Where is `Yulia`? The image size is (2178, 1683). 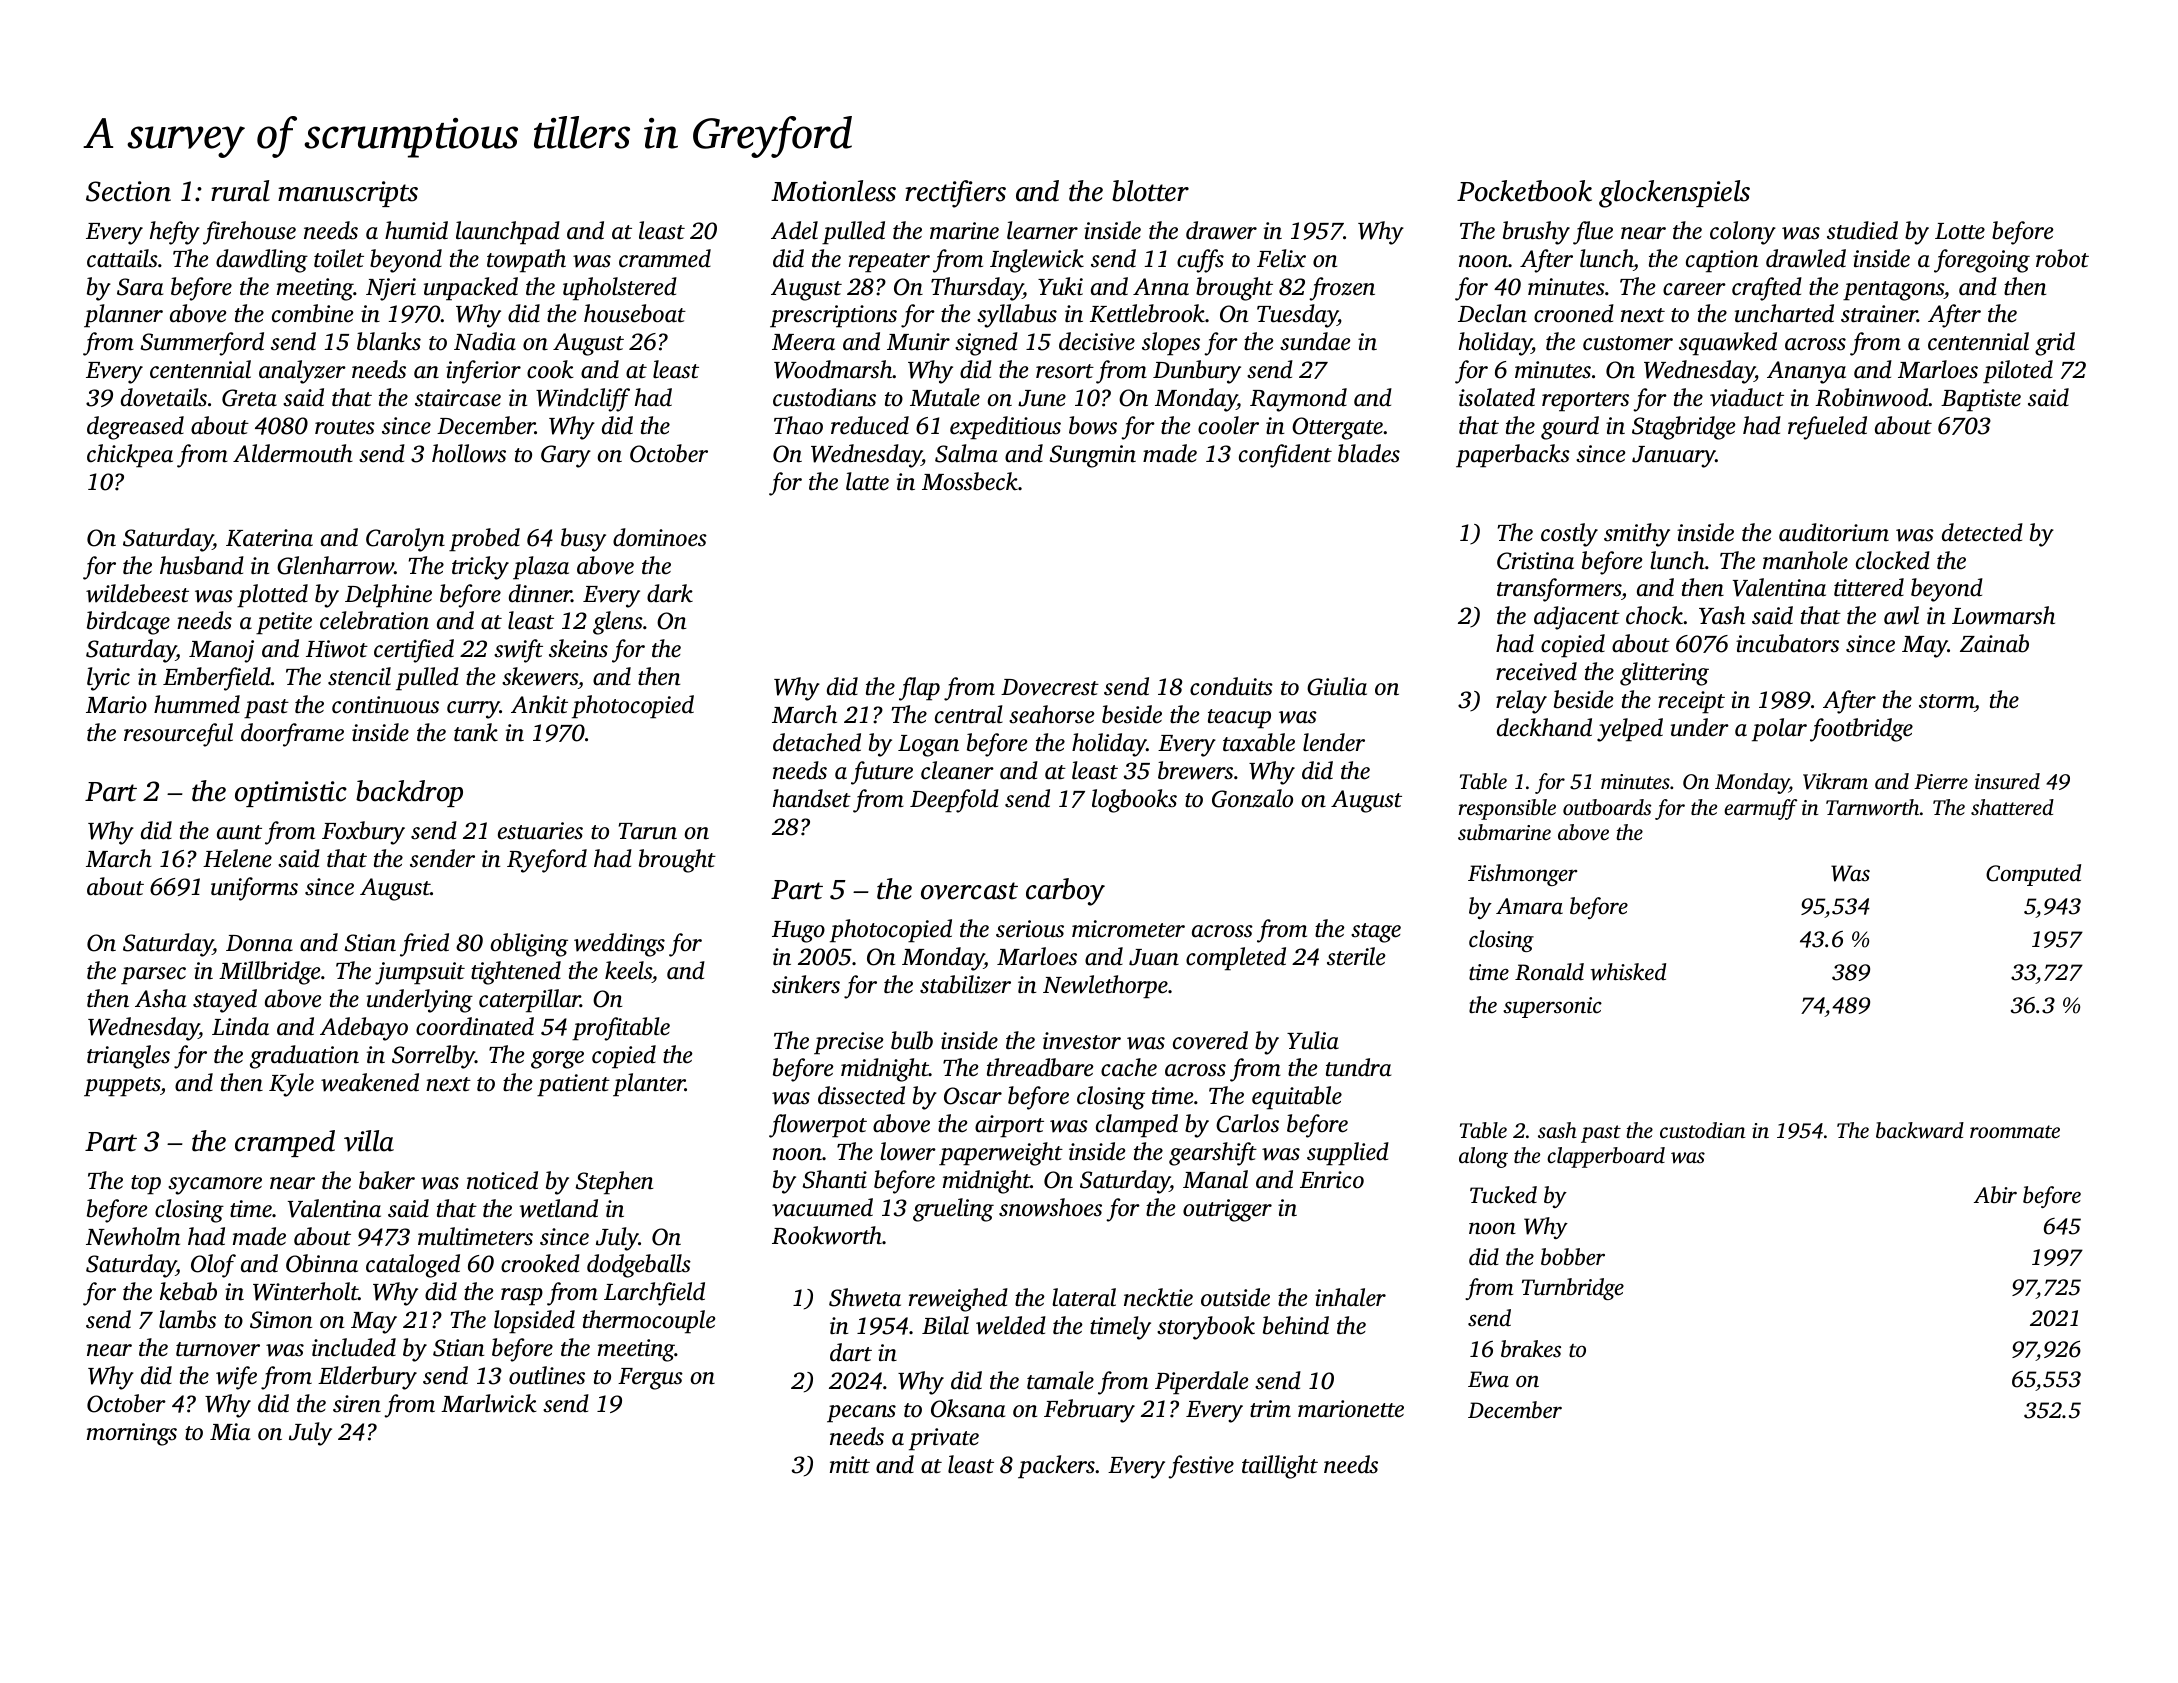
Yulia is located at coordinates (1313, 1040).
